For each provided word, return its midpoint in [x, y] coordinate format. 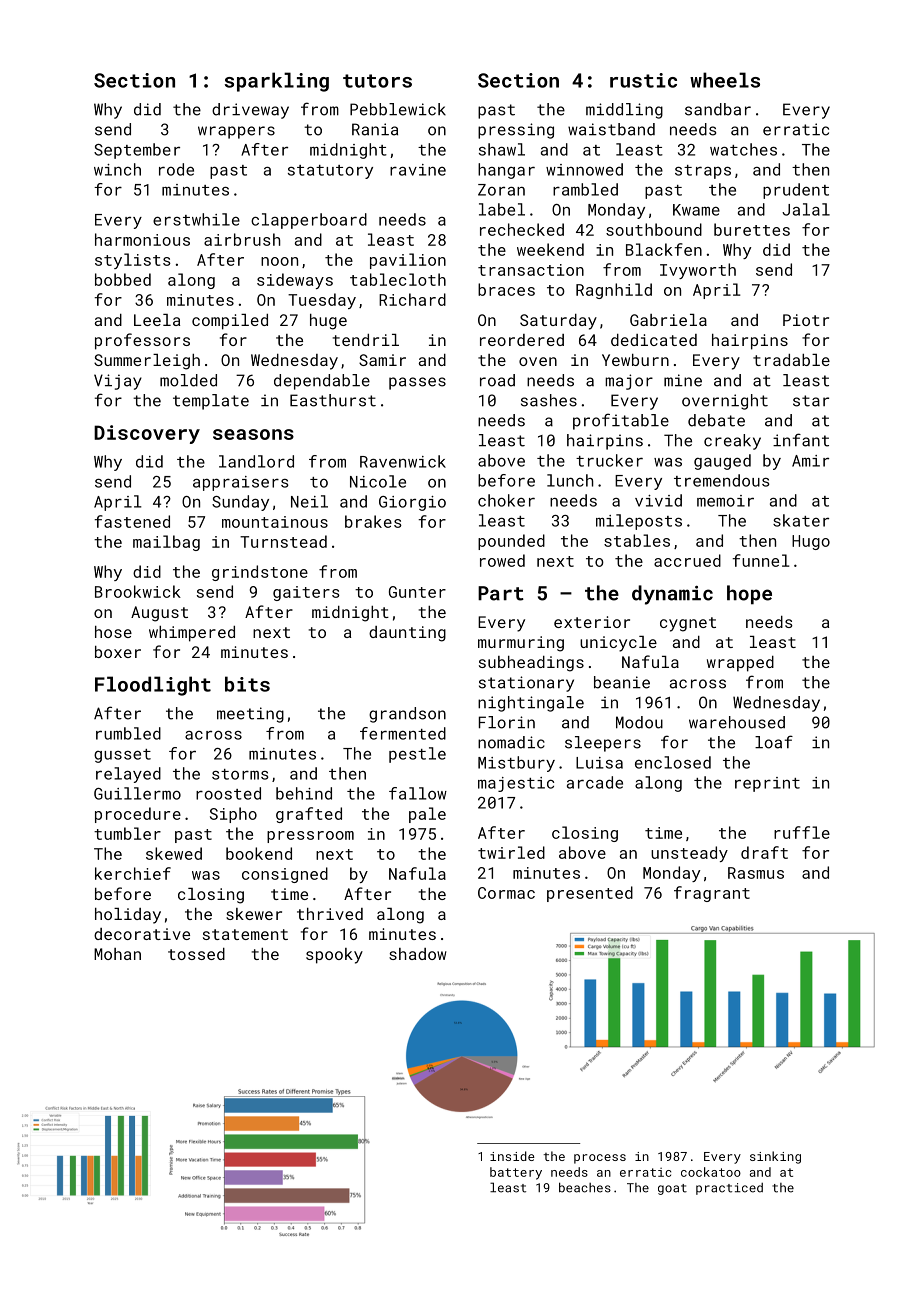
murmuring [521, 644]
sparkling [277, 82]
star [811, 401]
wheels [725, 80]
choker [506, 500]
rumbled [128, 733]
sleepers [603, 744]
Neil [309, 501]
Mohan [117, 954]
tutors [377, 81]
